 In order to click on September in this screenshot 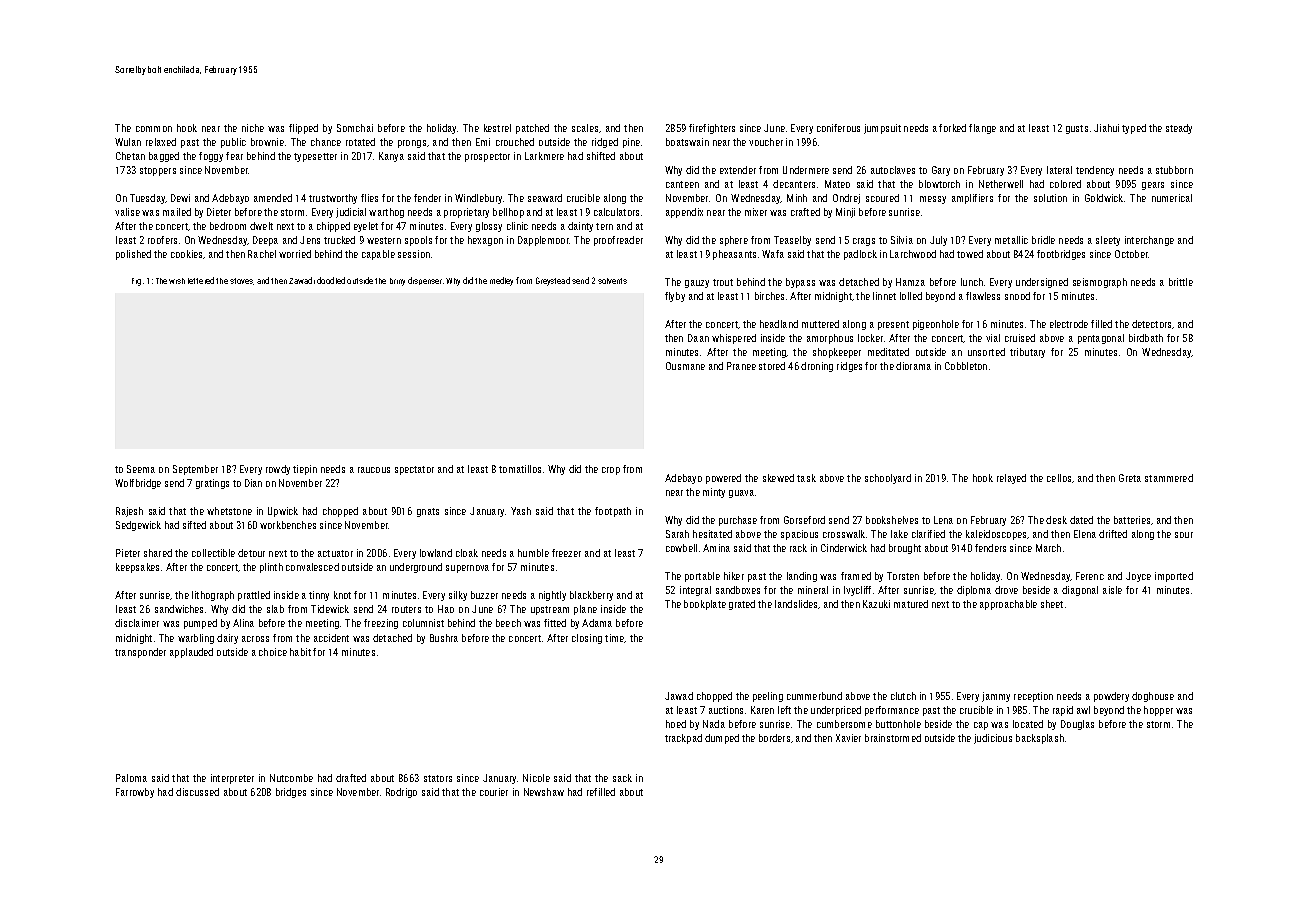, I will do `click(195, 470)`.
